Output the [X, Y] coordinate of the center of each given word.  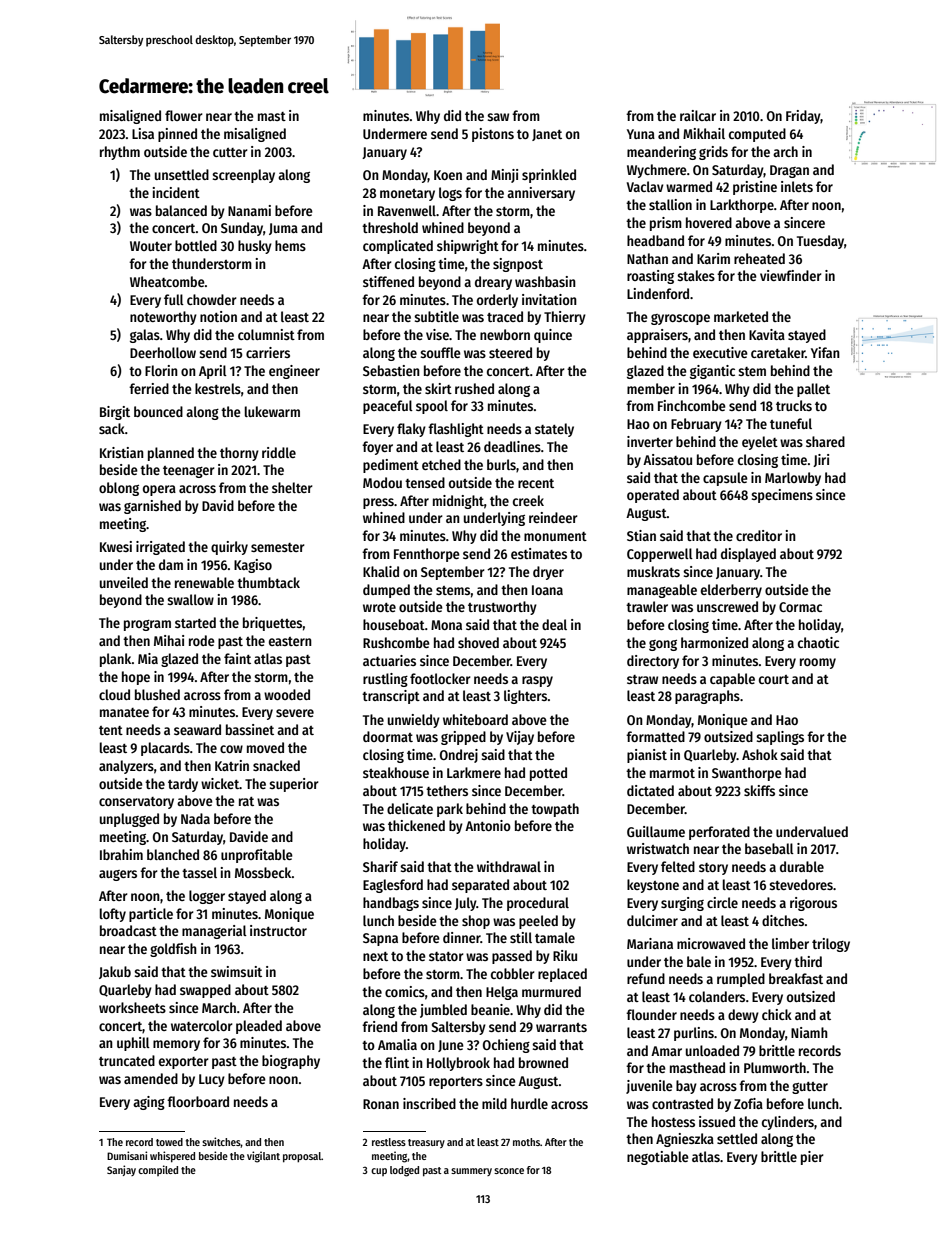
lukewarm [272, 411]
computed [757, 135]
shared [825, 441]
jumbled [443, 1011]
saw [498, 117]
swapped [205, 991]
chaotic [818, 642]
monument [555, 536]
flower [184, 115]
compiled [158, 1170]
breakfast [796, 978]
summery [471, 1172]
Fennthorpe [427, 555]
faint [237, 658]
